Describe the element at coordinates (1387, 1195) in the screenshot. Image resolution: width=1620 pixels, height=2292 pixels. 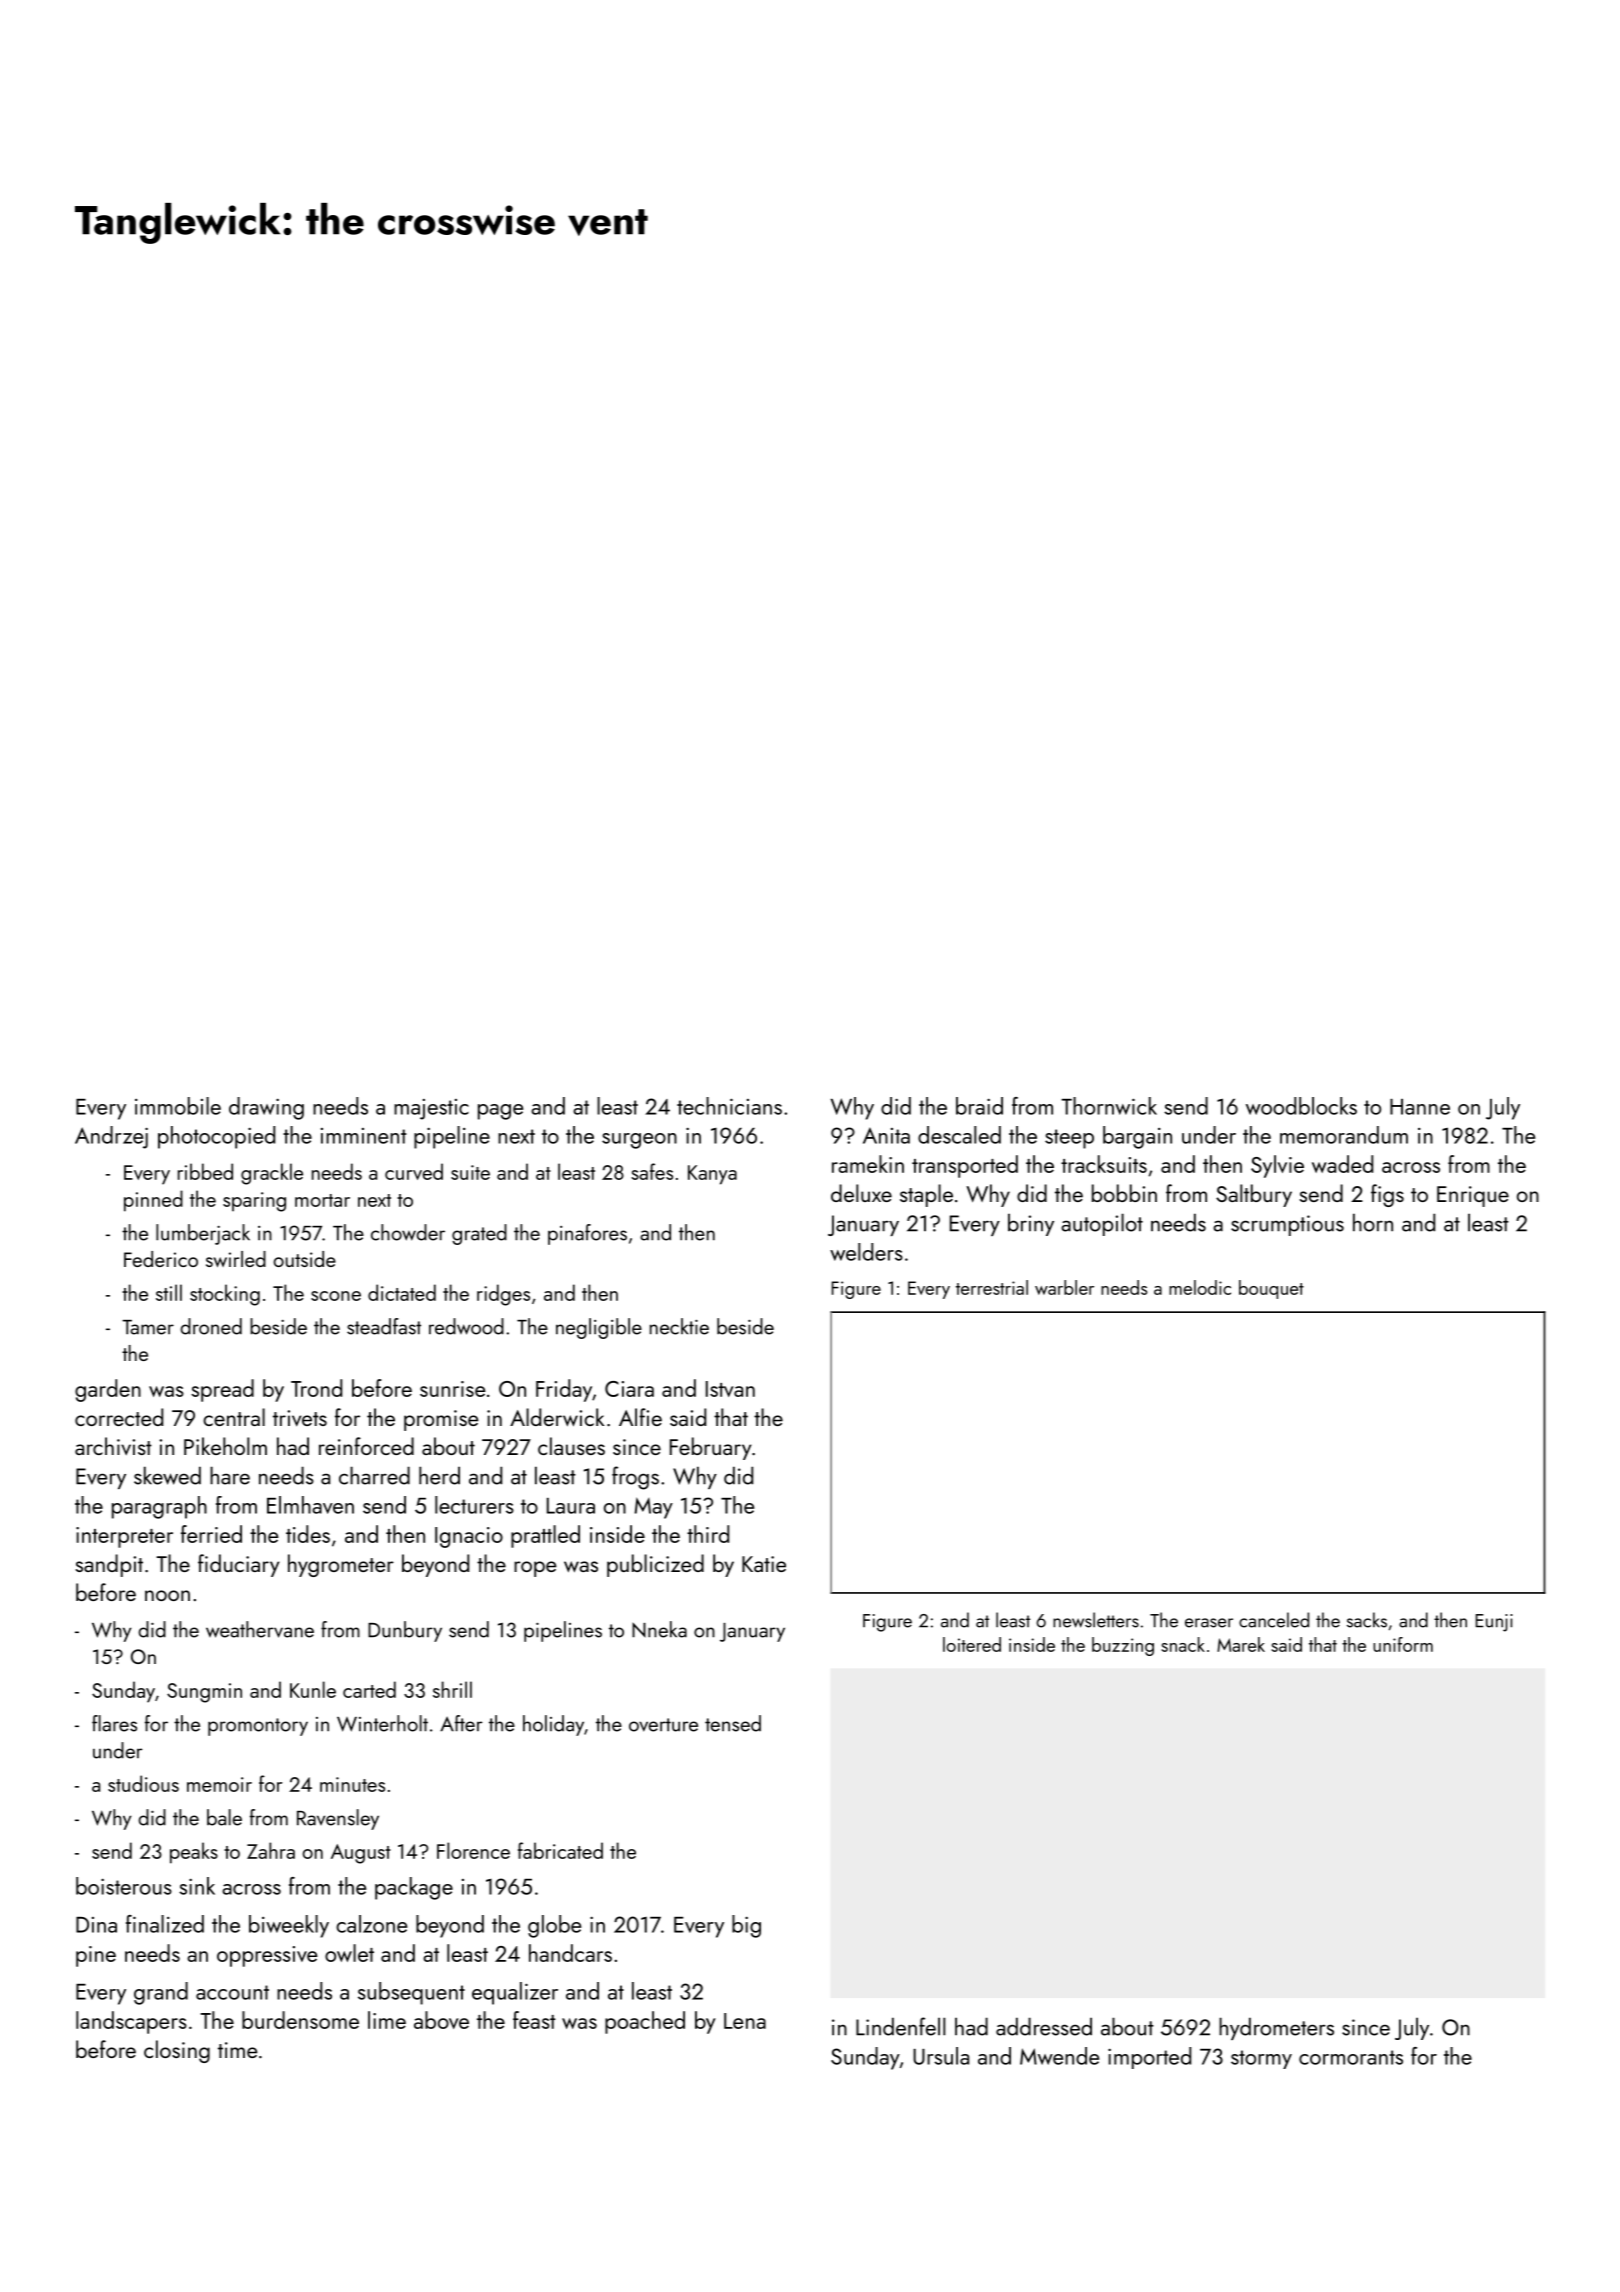
I see `figs` at that location.
